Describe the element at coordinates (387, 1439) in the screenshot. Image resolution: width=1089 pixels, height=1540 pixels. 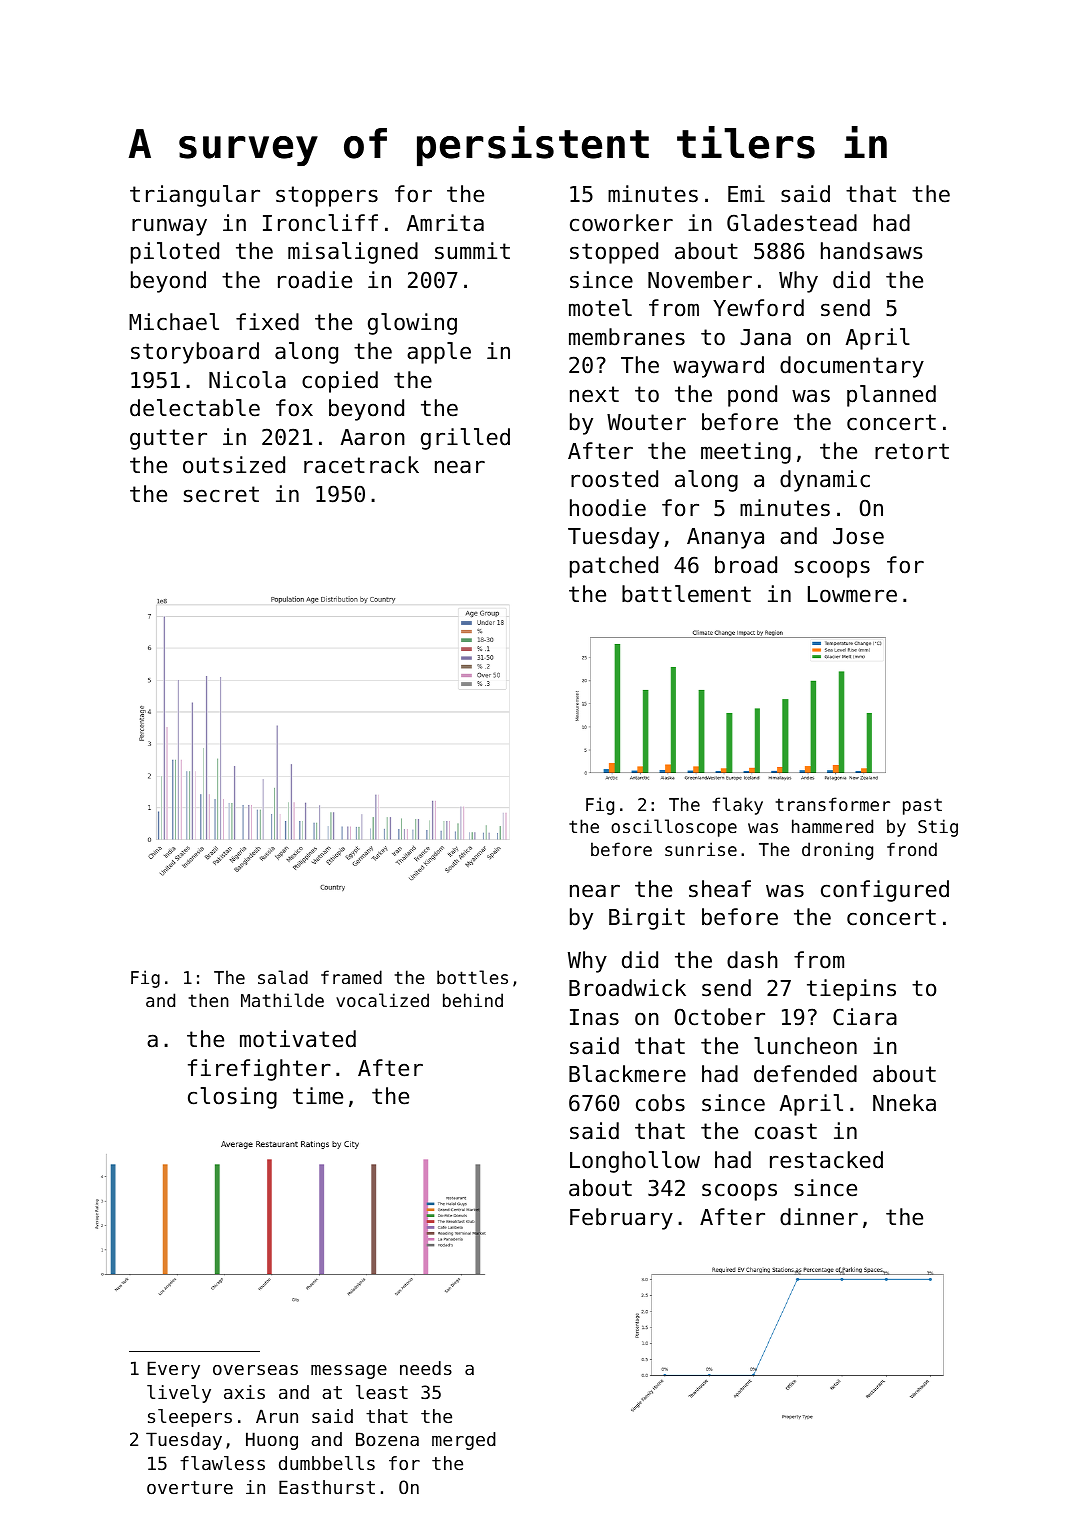
I see `Bozena` at that location.
